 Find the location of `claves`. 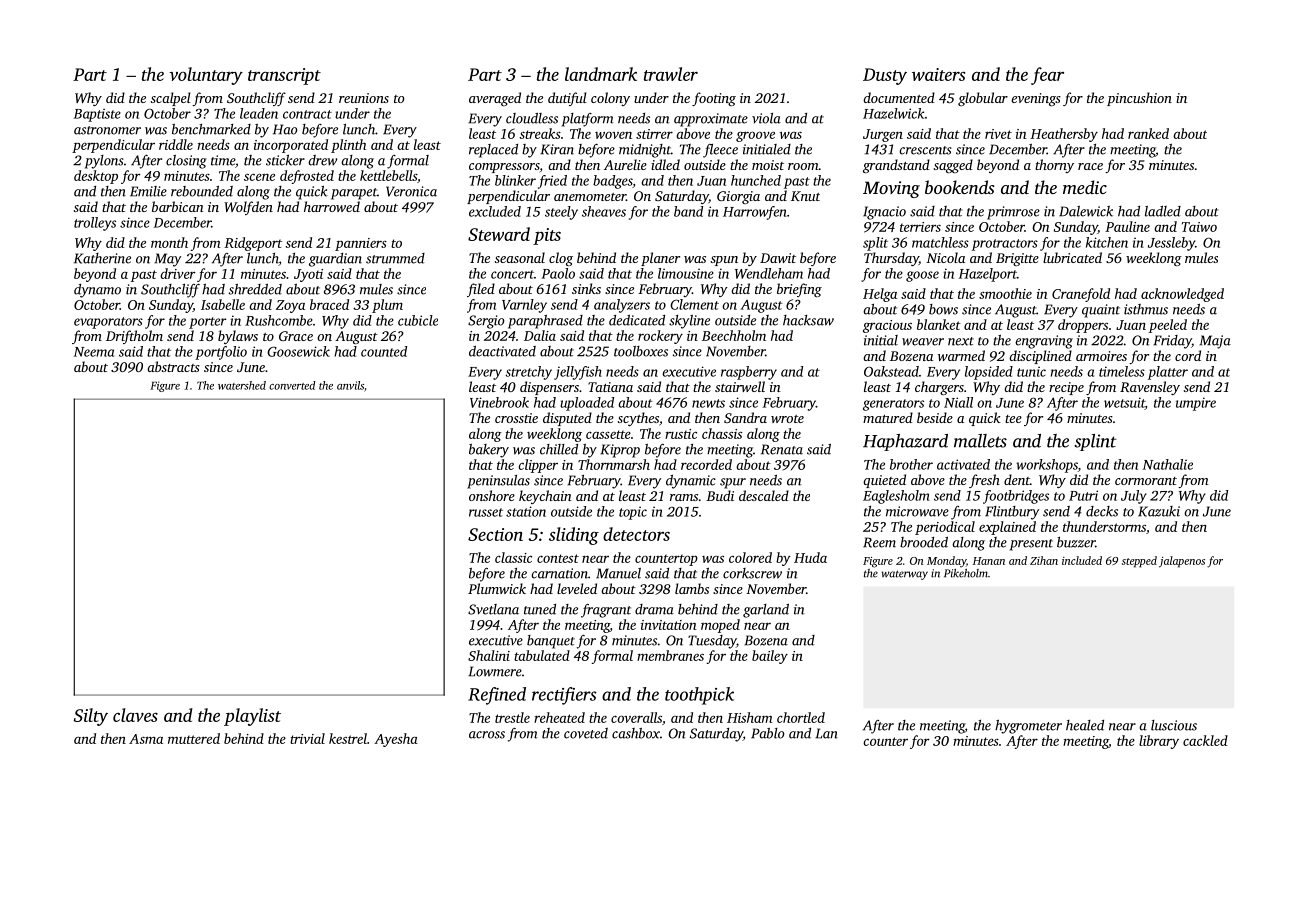

claves is located at coordinates (135, 715).
